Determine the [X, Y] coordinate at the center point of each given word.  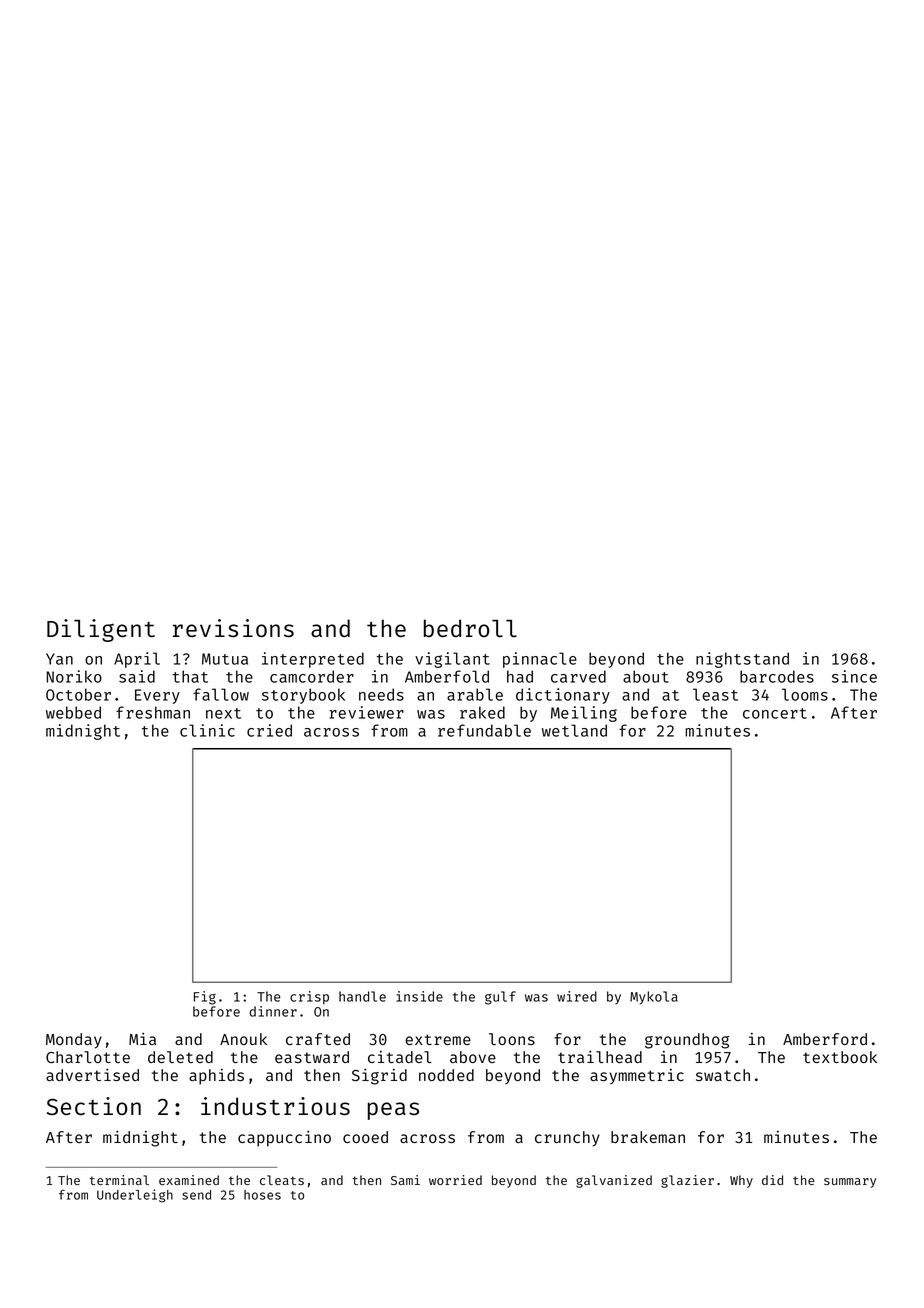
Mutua [225, 659]
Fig [205, 998]
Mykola [654, 998]
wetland [574, 730]
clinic [207, 730]
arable [475, 694]
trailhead [600, 1057]
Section [94, 1106]
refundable [484, 730]
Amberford [825, 1039]
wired [577, 996]
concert [775, 713]
